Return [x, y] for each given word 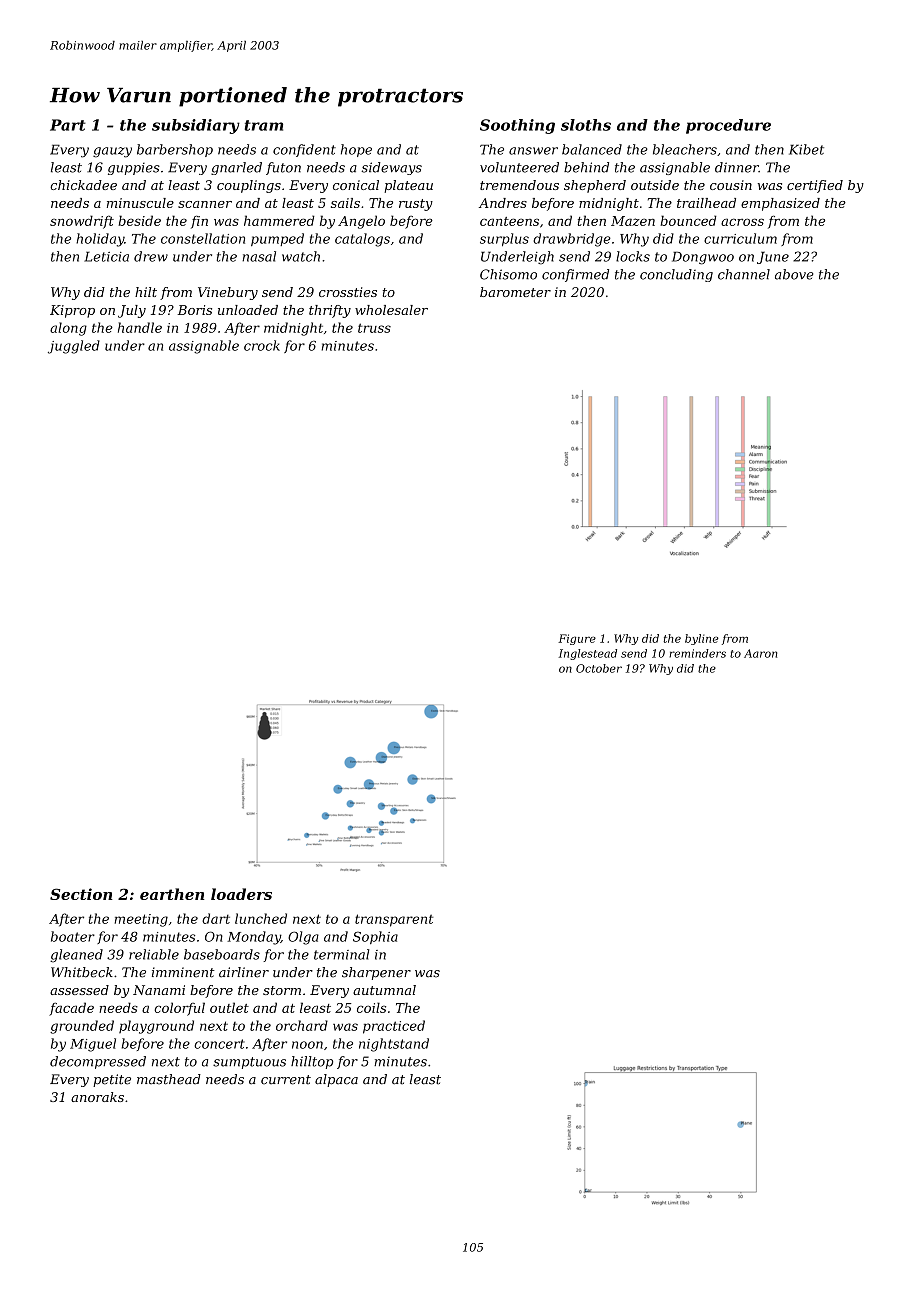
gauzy [112, 152]
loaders [241, 894]
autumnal [384, 990]
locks [633, 256]
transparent [394, 920]
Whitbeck [82, 972]
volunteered [519, 167]
